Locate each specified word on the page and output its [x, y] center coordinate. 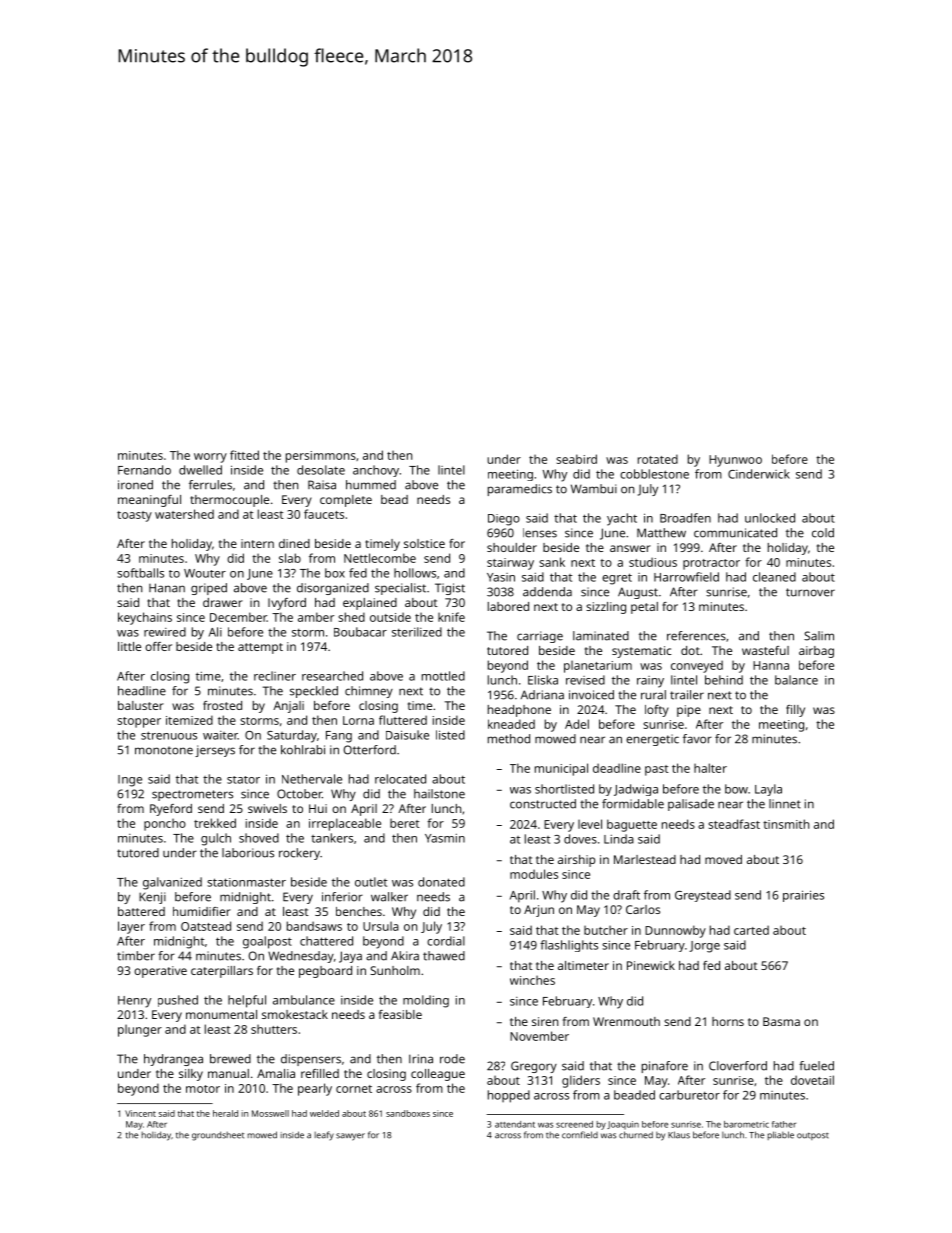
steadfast [734, 824]
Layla [768, 790]
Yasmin [445, 838]
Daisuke [407, 735]
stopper [139, 722]
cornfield [580, 1135]
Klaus [679, 1135]
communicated [735, 533]
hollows [415, 573]
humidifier [202, 911]
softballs [140, 573]
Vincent [140, 1113]
